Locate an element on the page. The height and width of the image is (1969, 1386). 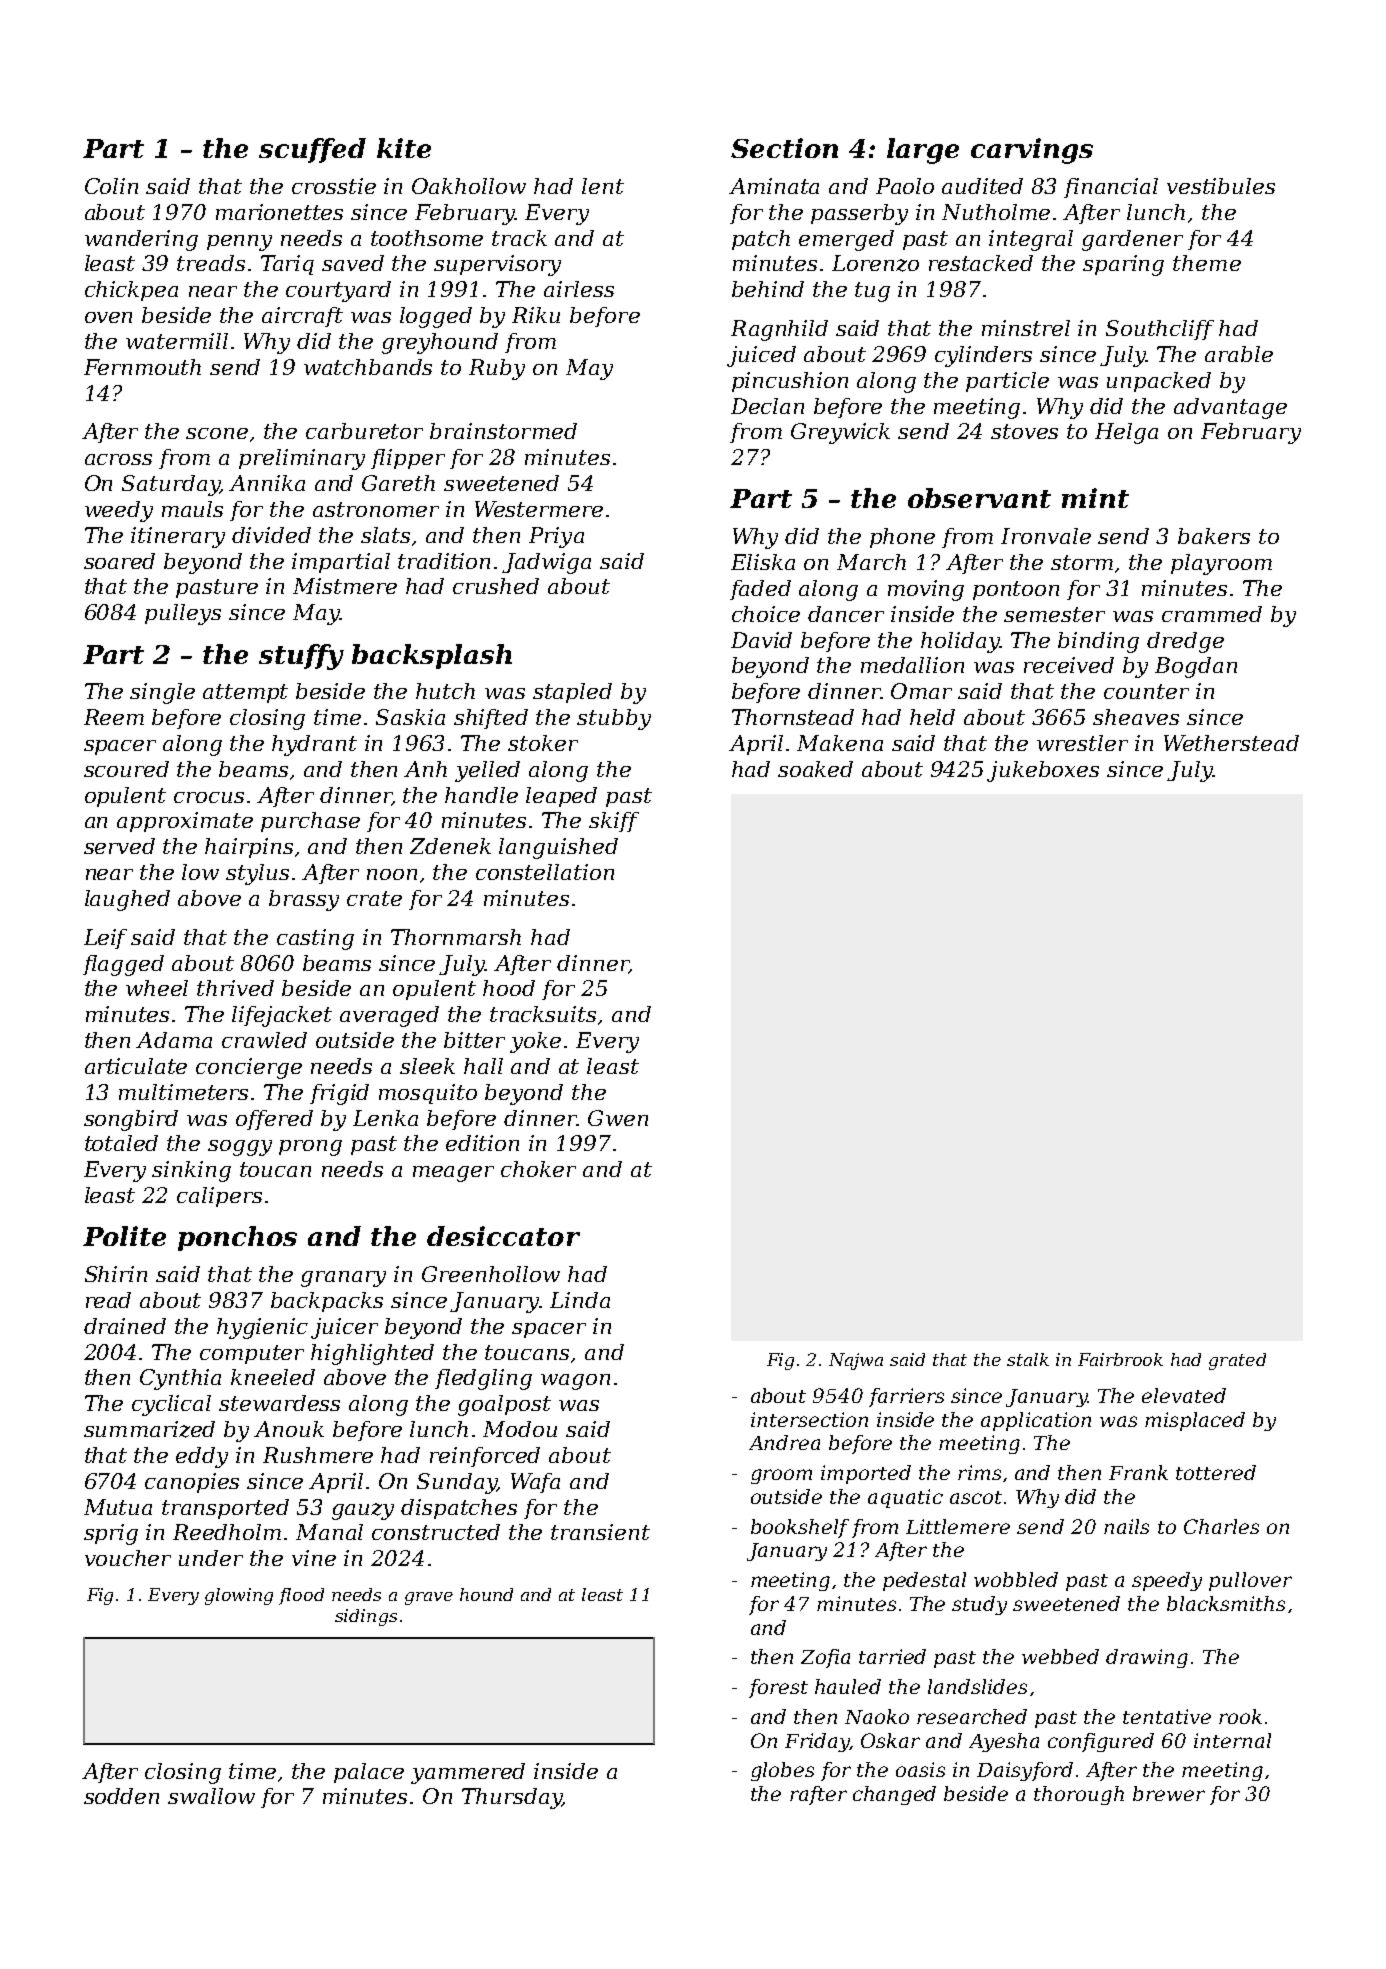
transient is located at coordinates (600, 1532).
